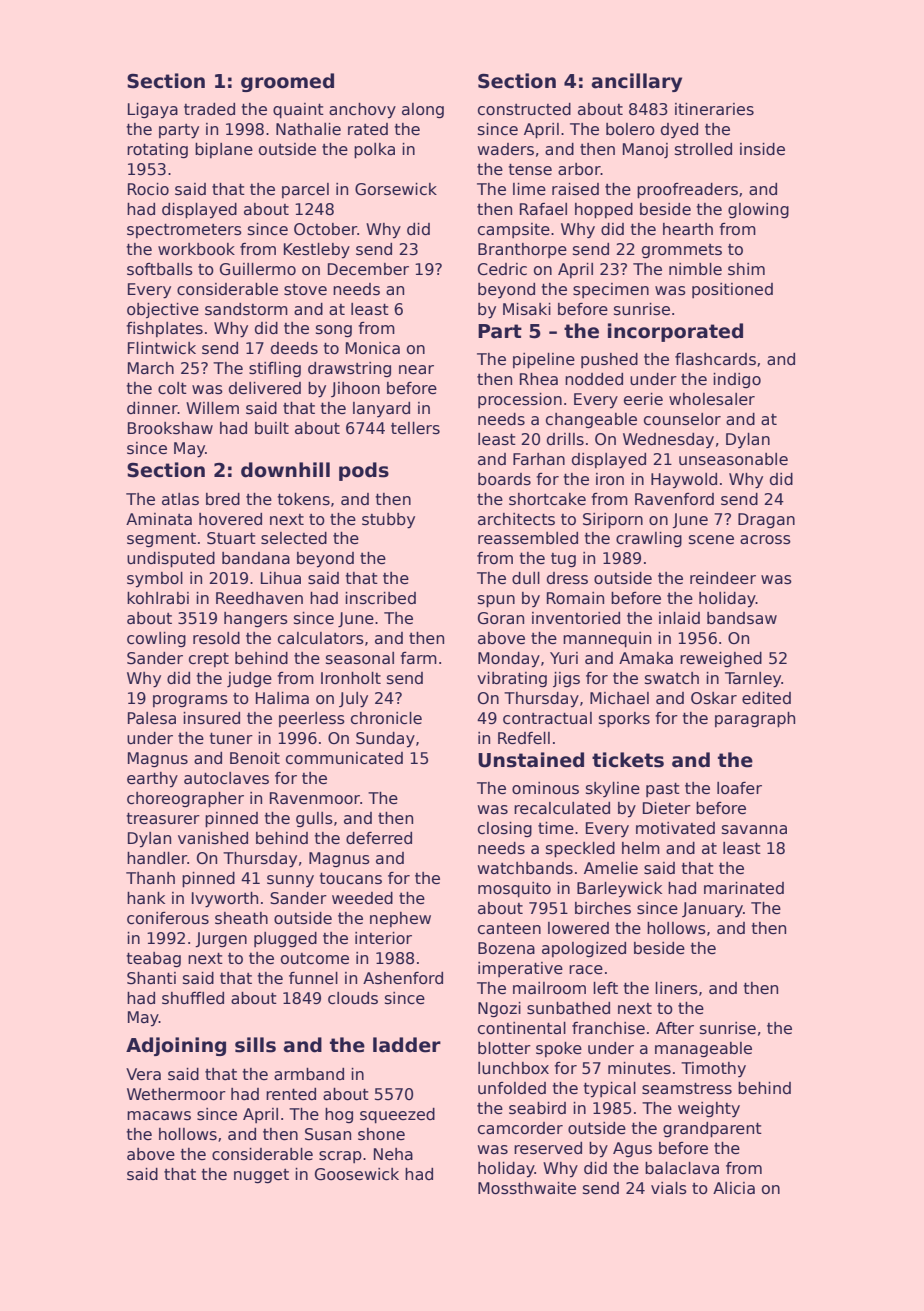 Image resolution: width=924 pixels, height=1311 pixels. Describe the element at coordinates (261, 1176) in the screenshot. I see `nugget` at that location.
